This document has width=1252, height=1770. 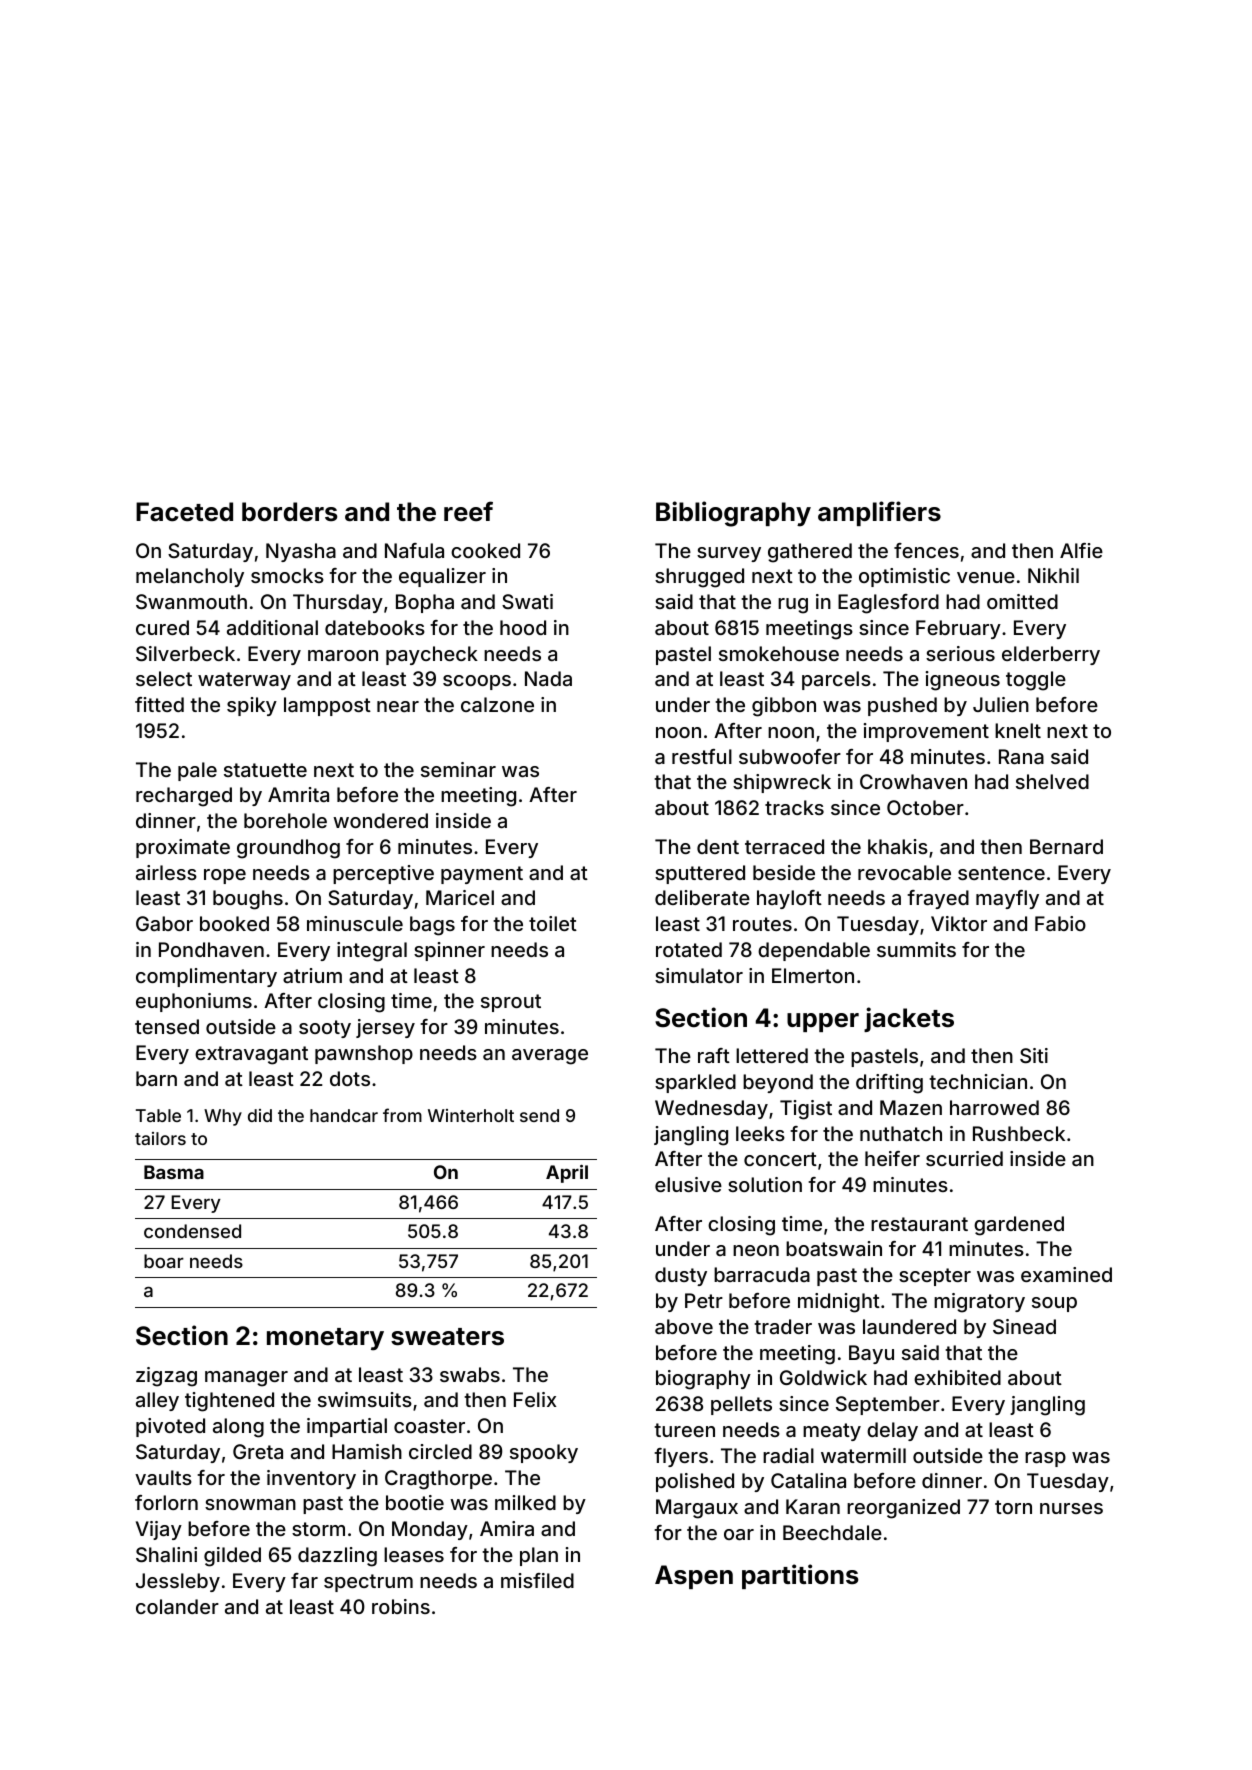 I want to click on Bayu, so click(x=871, y=1354).
